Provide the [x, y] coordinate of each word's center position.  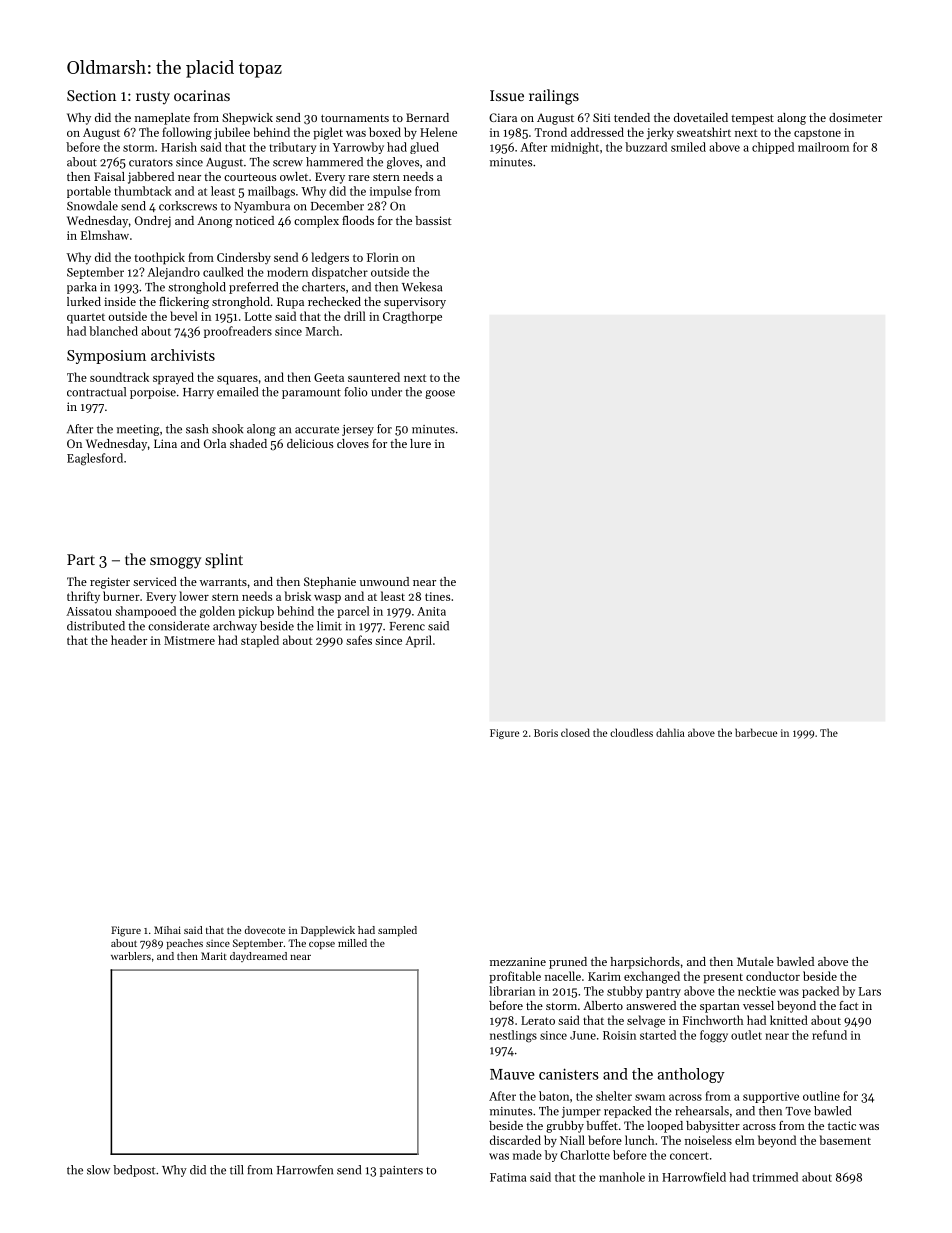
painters [401, 1171]
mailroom [823, 147]
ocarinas [202, 95]
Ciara [503, 117]
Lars [870, 991]
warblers [131, 956]
